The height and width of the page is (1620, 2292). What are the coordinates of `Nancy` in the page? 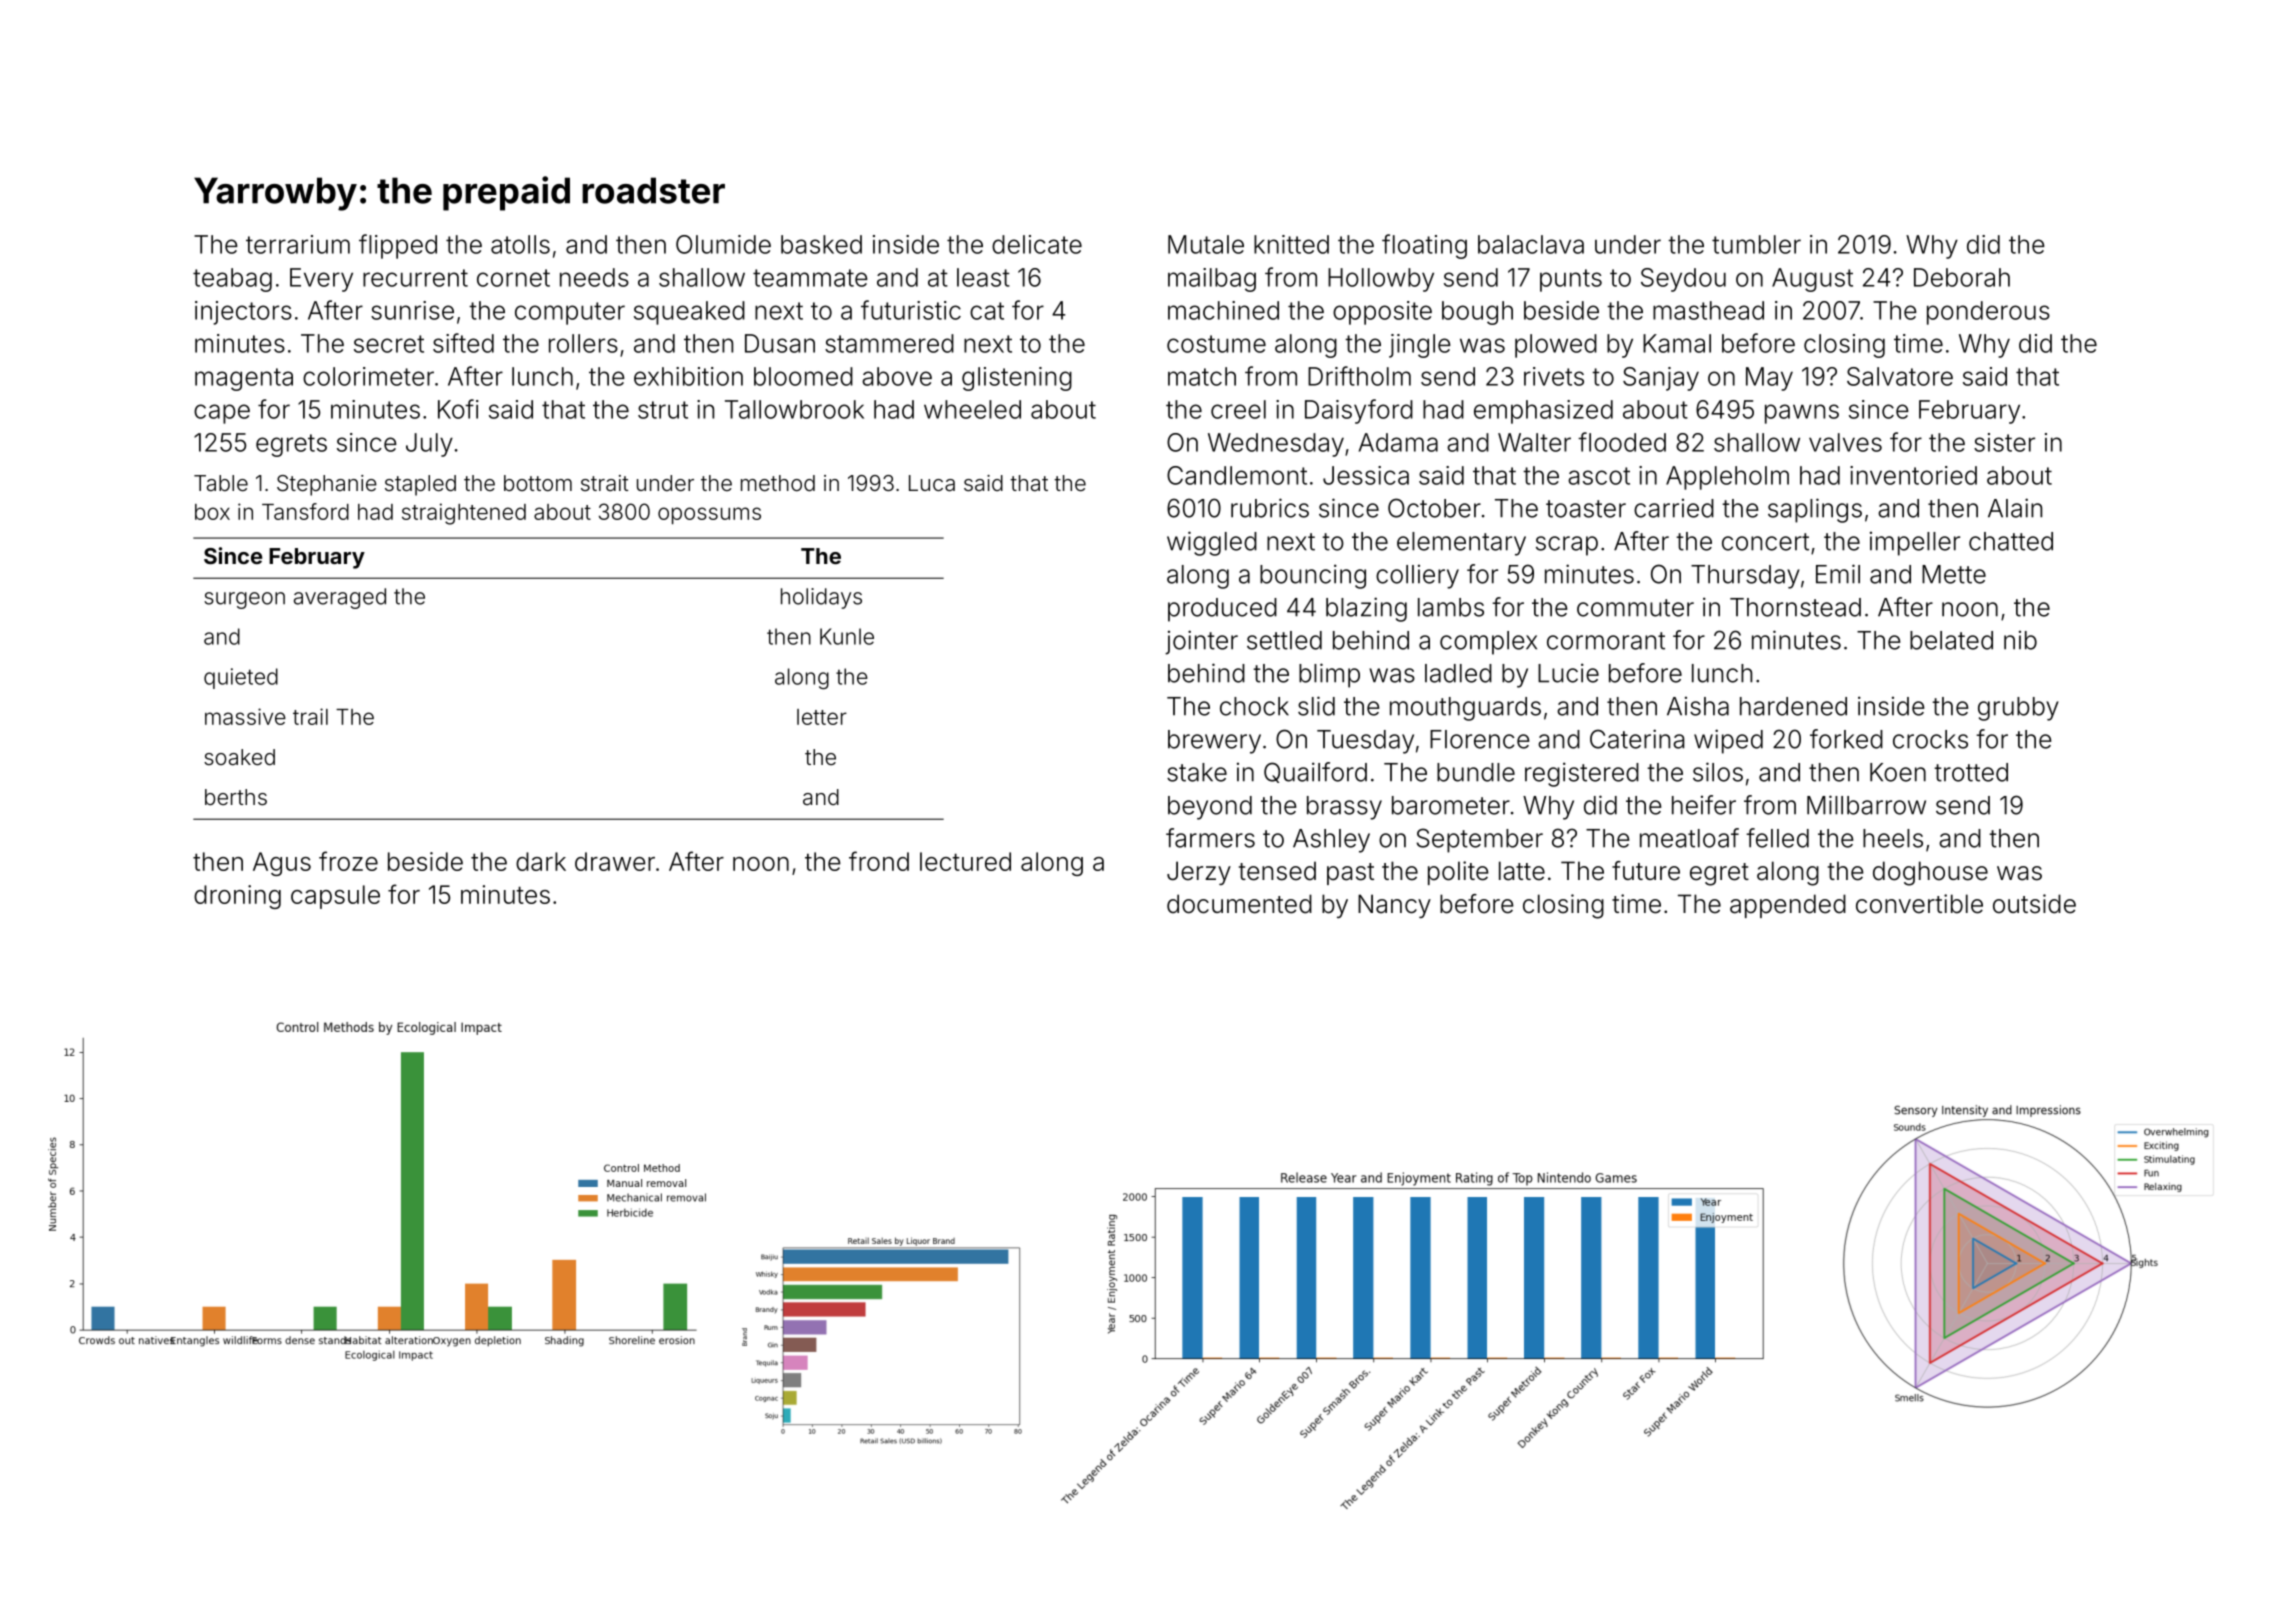 It's located at (1394, 906).
